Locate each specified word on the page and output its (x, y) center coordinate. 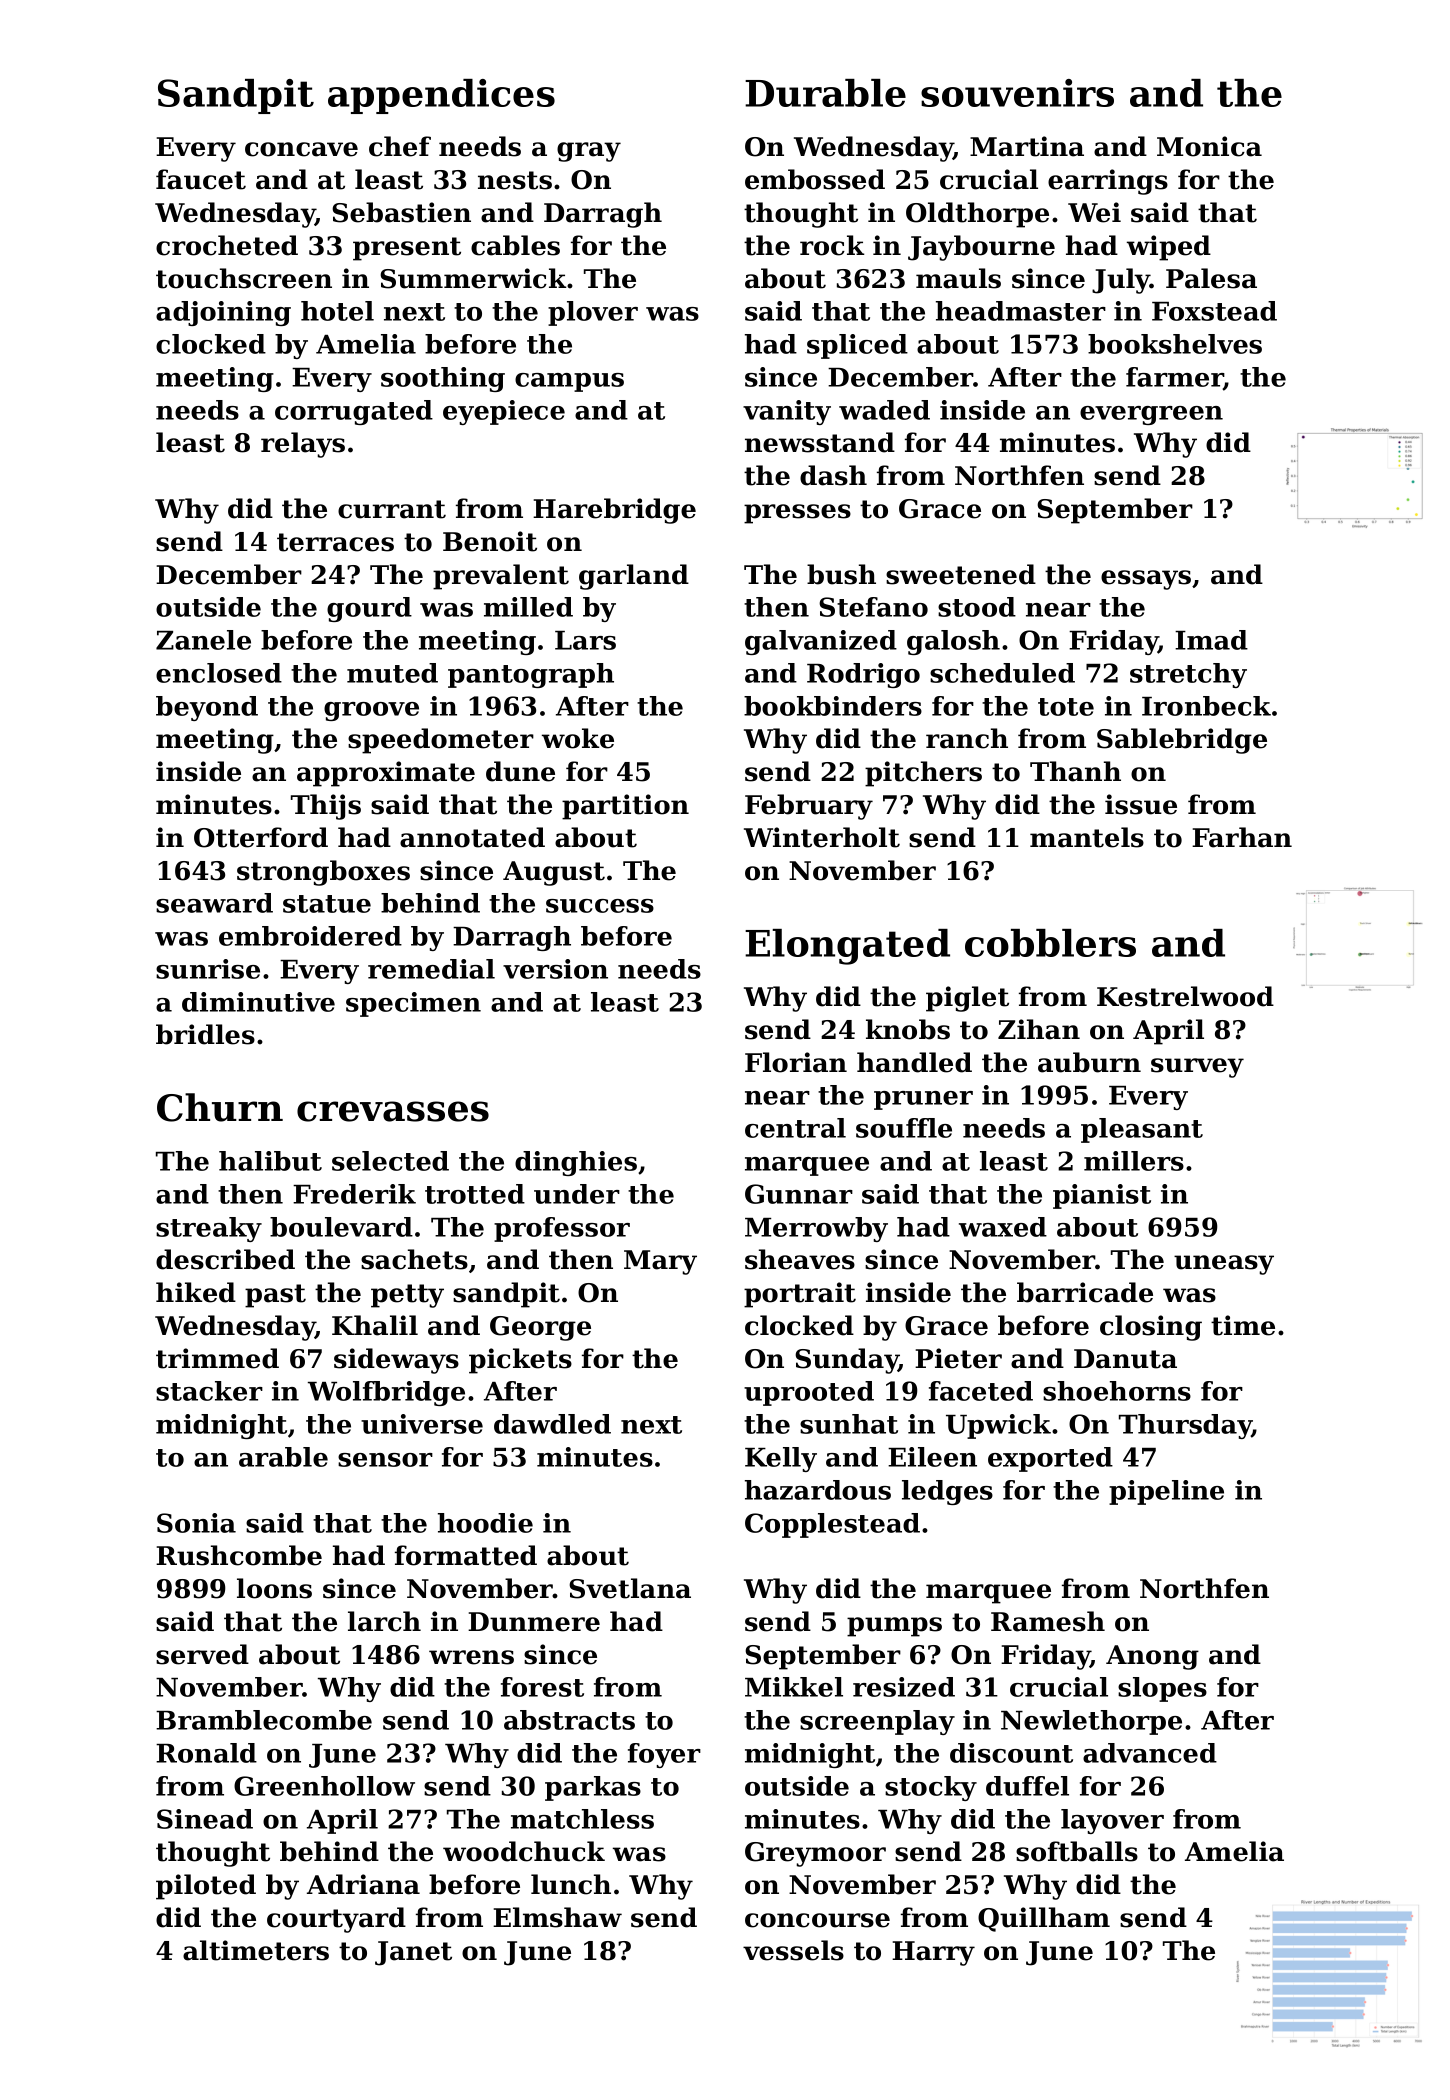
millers (1134, 1161)
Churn (220, 1107)
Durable (825, 93)
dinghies (576, 1163)
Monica (1209, 146)
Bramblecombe (264, 1720)
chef (400, 146)
